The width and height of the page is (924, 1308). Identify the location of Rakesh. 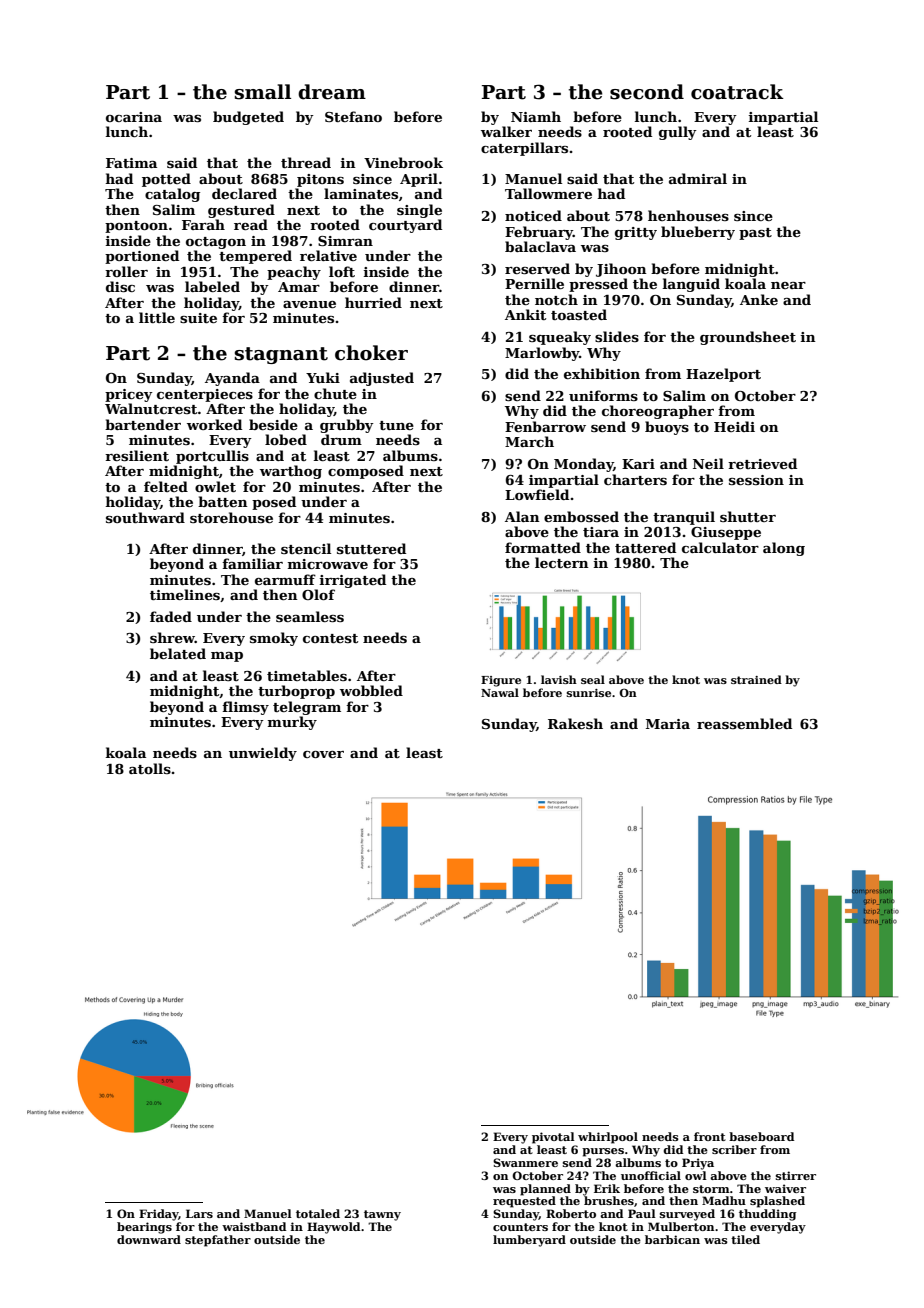
(575, 723).
